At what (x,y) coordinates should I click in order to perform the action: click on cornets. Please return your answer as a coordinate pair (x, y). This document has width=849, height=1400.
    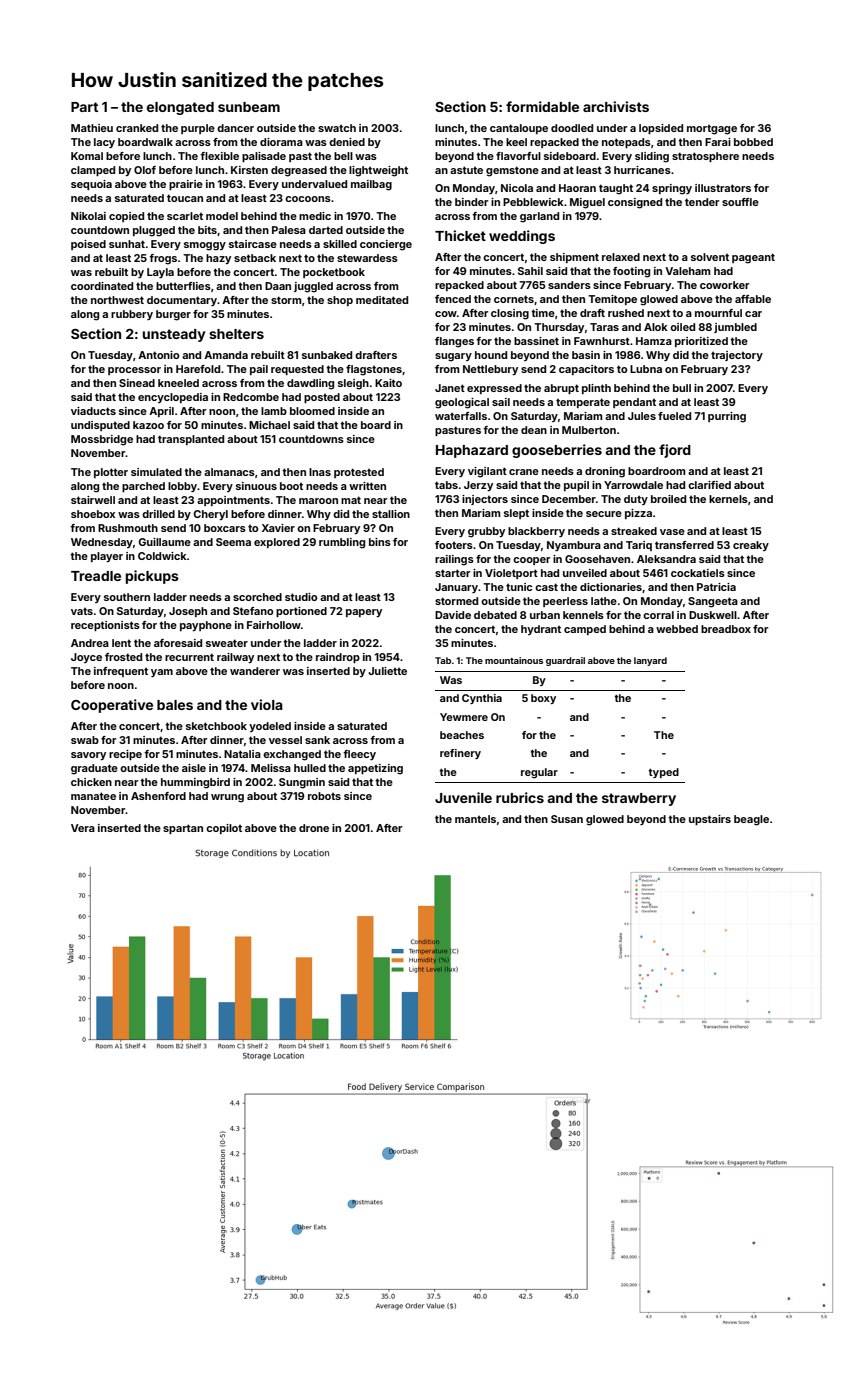
    Looking at the image, I should click on (514, 299).
